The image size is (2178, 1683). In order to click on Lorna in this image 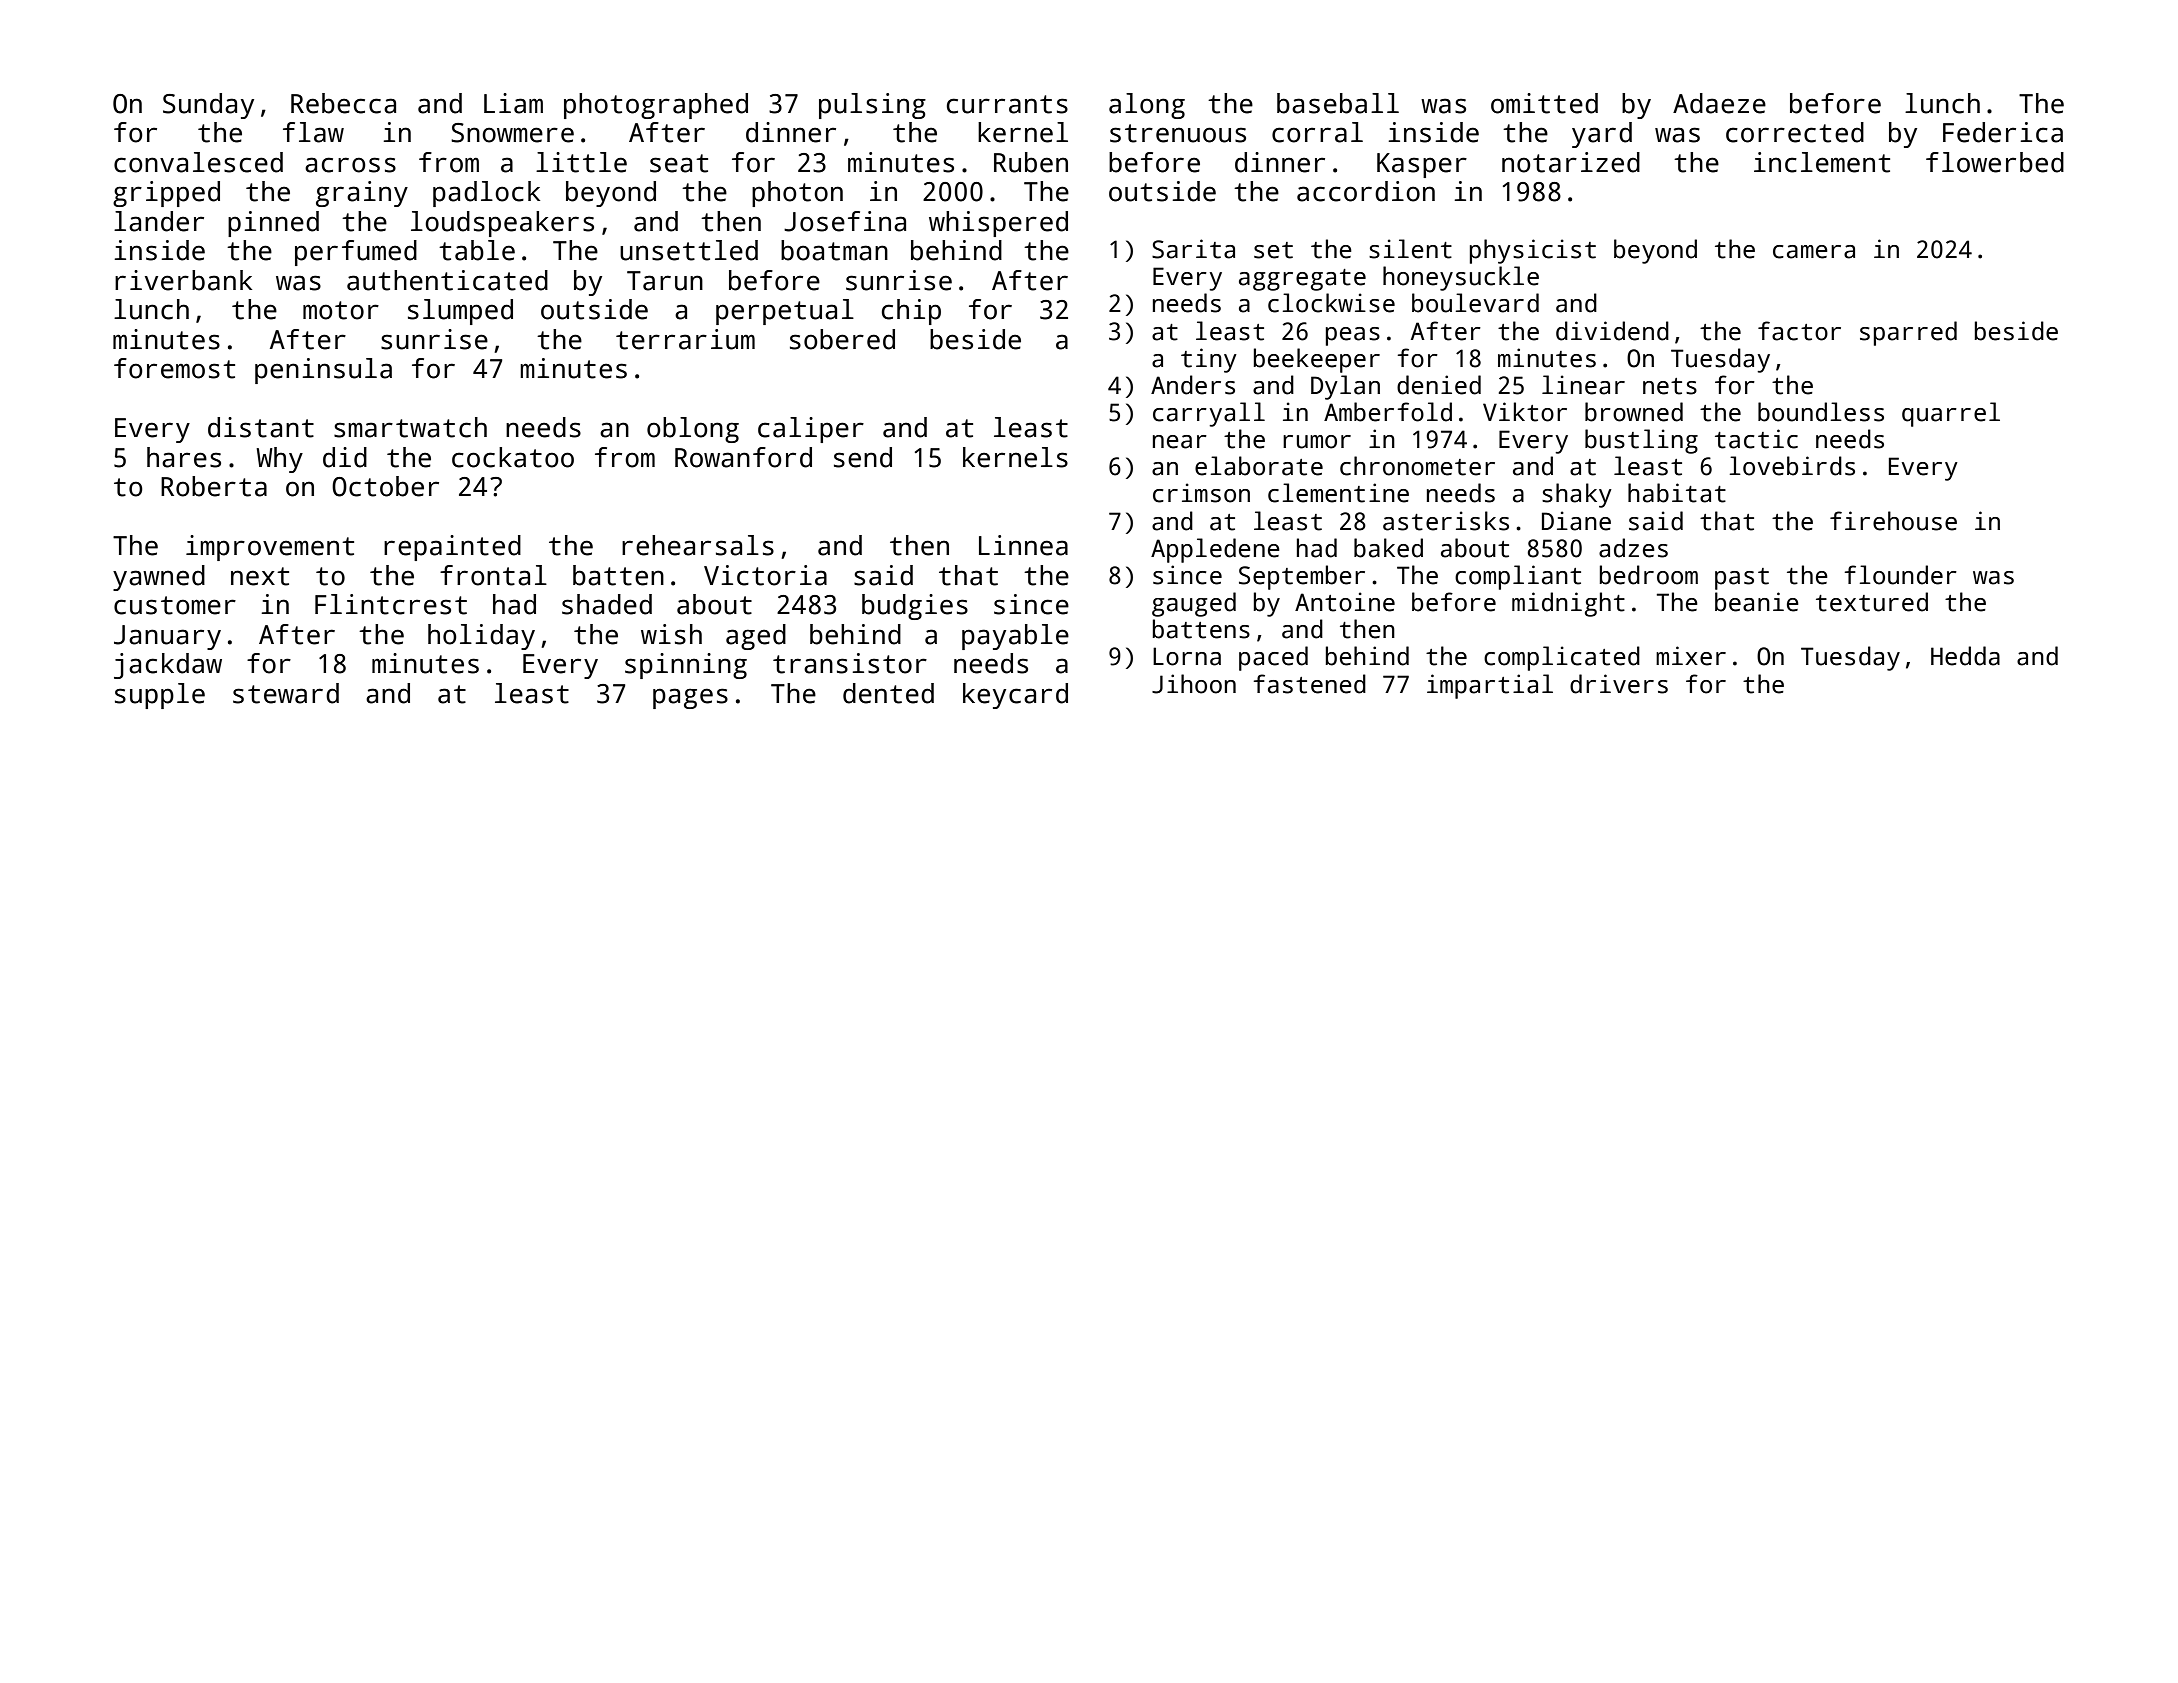, I will do `click(1187, 656)`.
